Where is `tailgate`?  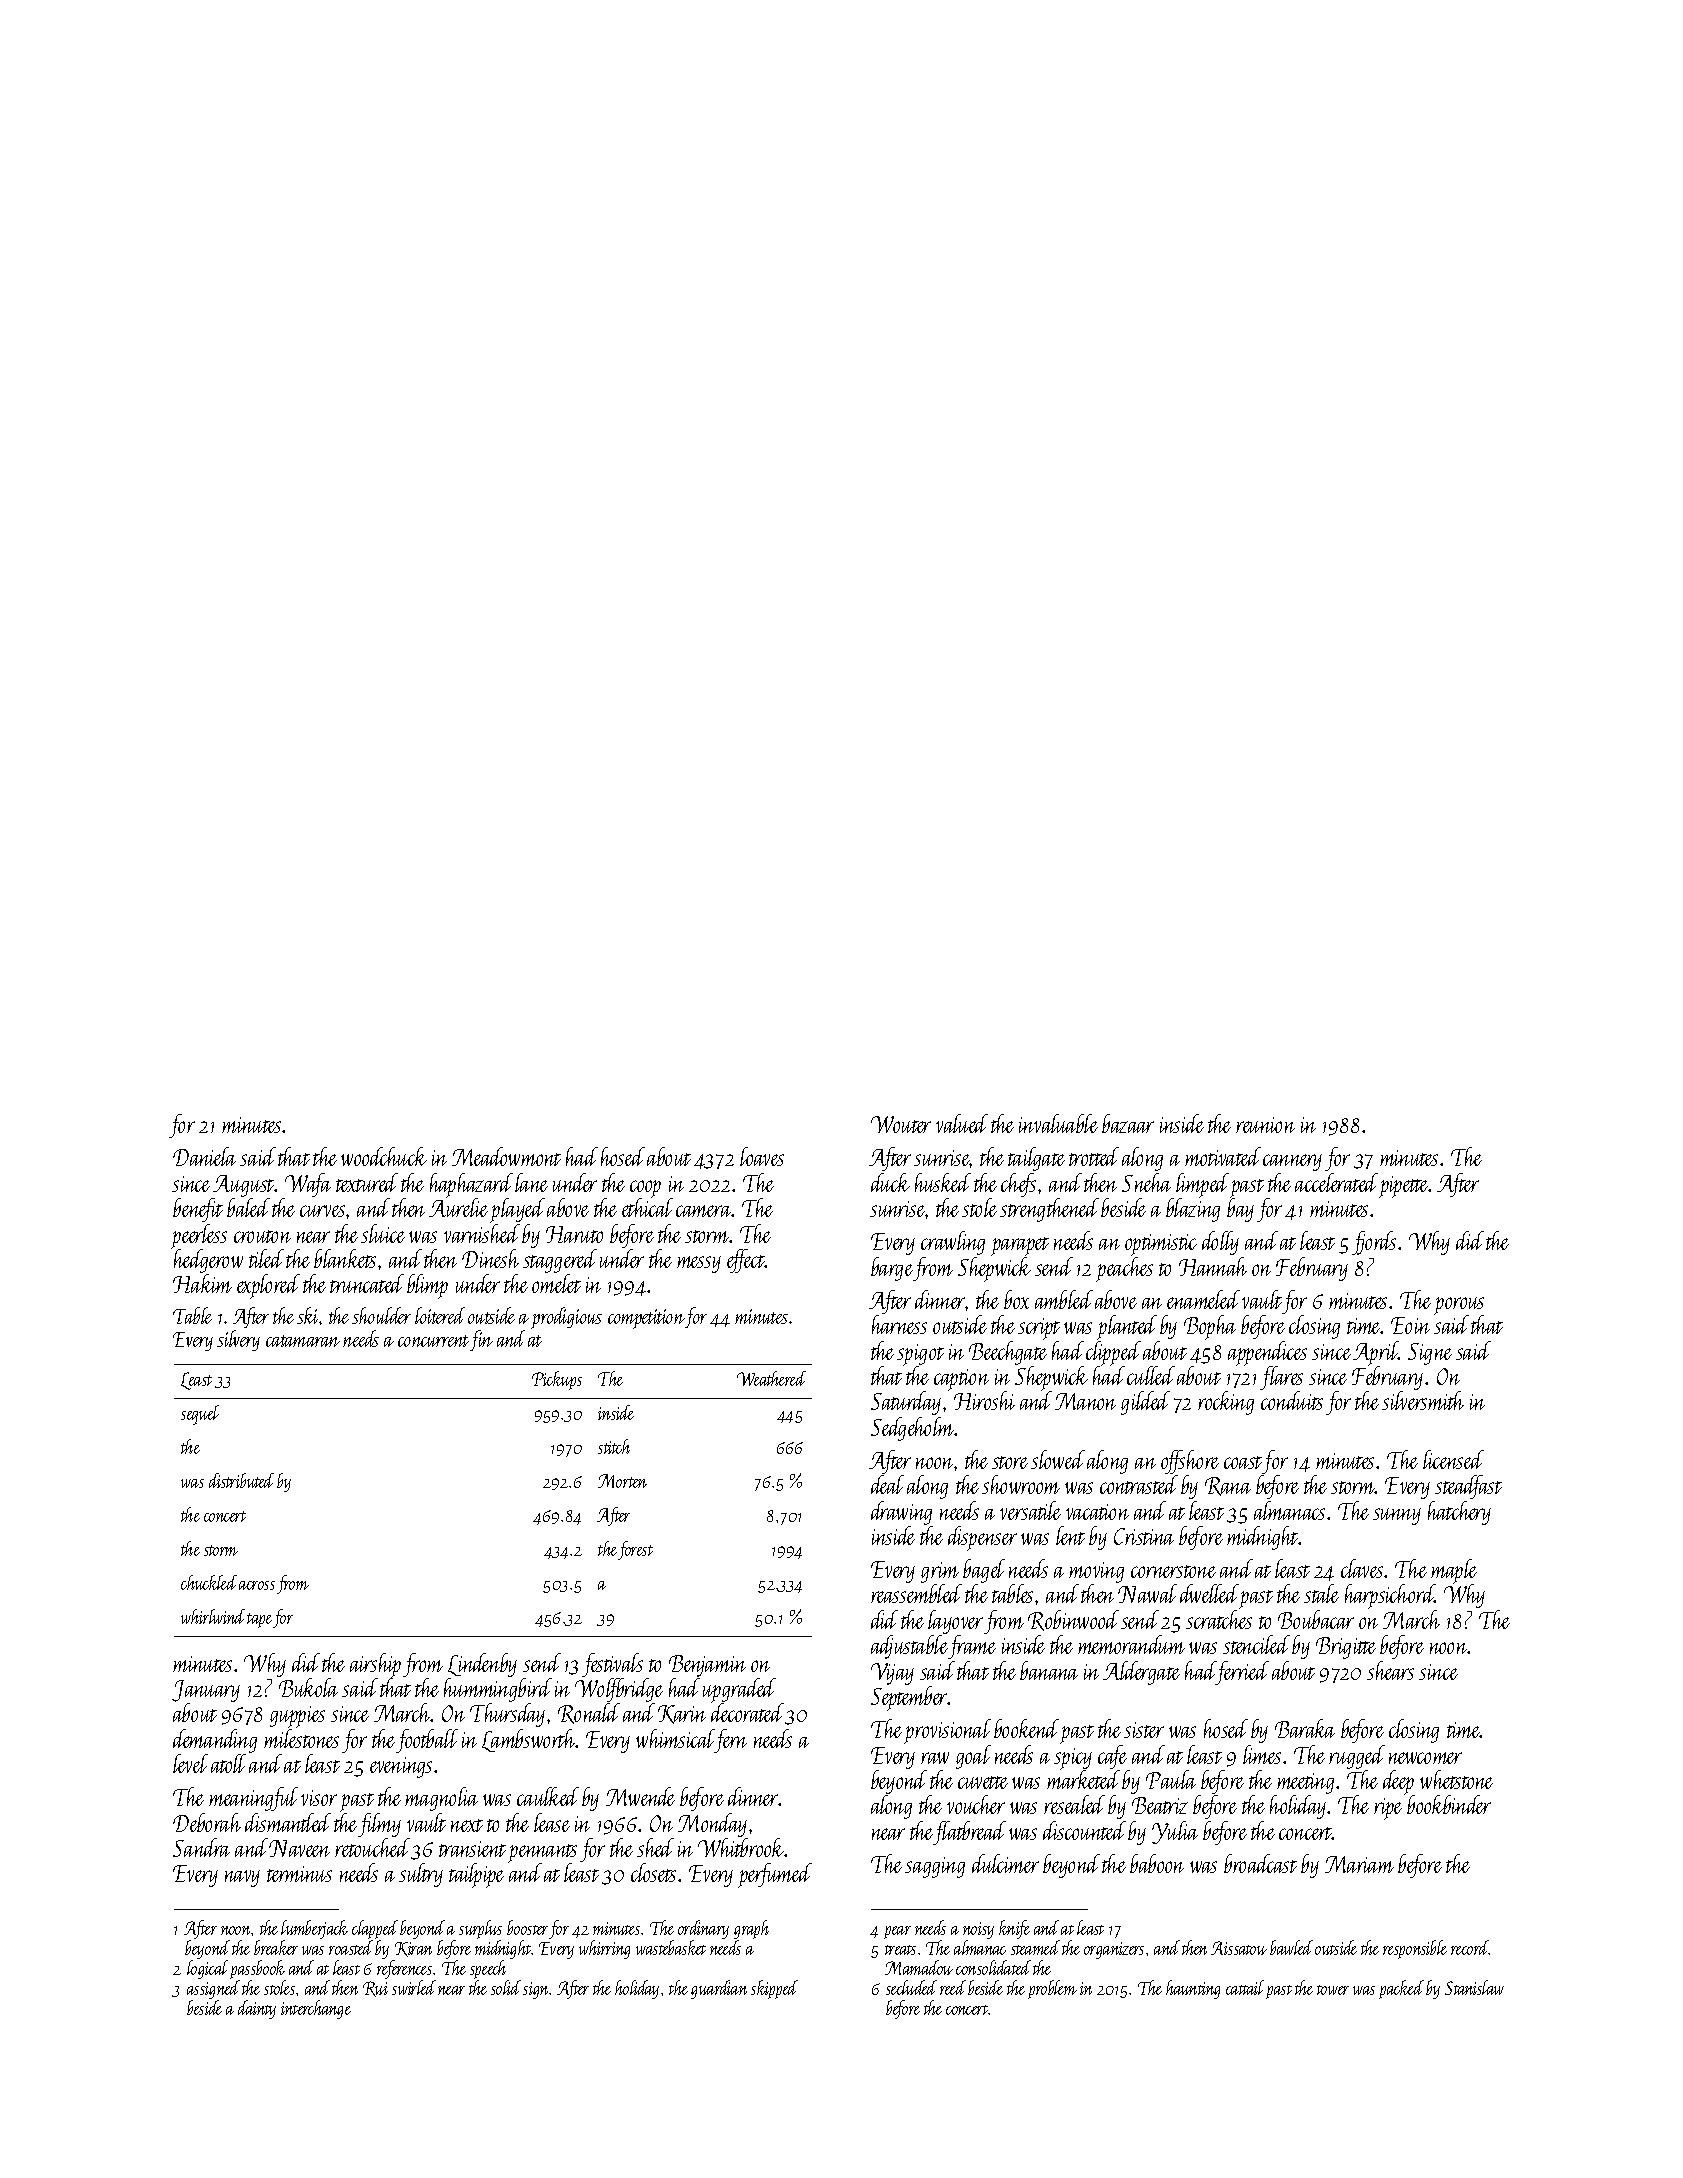
tailgate is located at coordinates (1036, 1159).
